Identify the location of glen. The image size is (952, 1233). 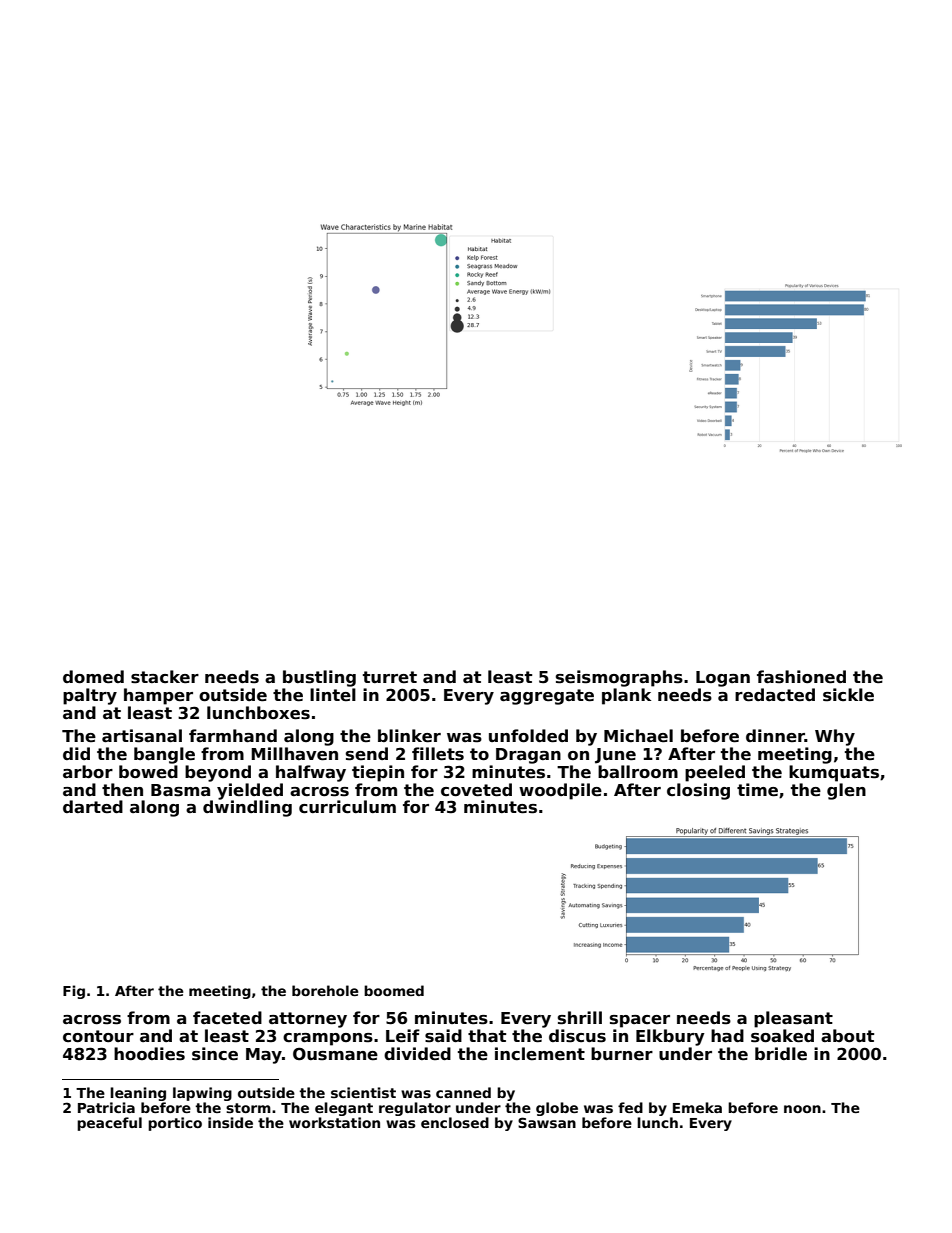
(846, 791).
